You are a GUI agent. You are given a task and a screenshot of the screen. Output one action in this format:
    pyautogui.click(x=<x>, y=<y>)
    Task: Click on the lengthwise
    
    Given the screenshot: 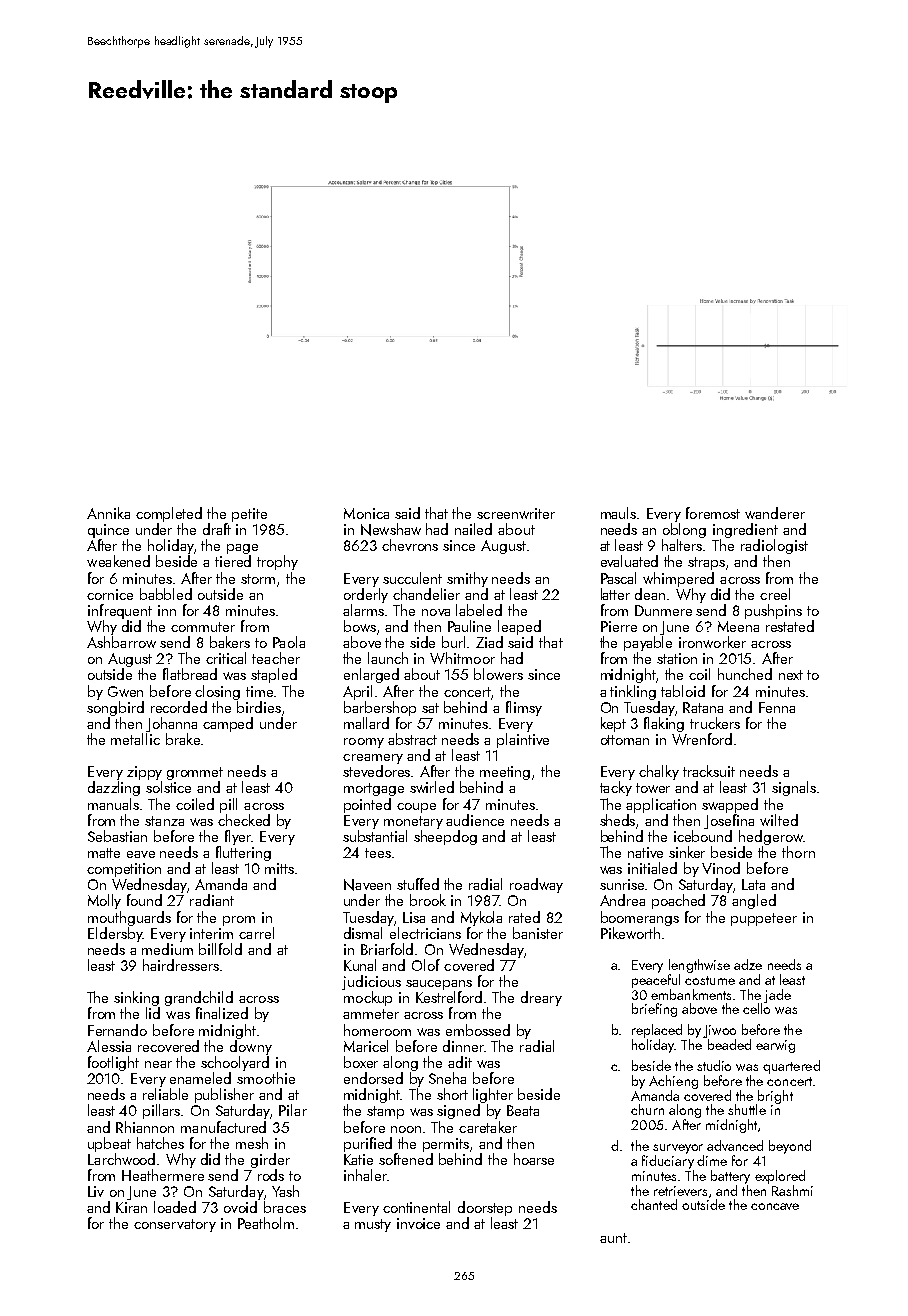 What is the action you would take?
    pyautogui.click(x=699, y=966)
